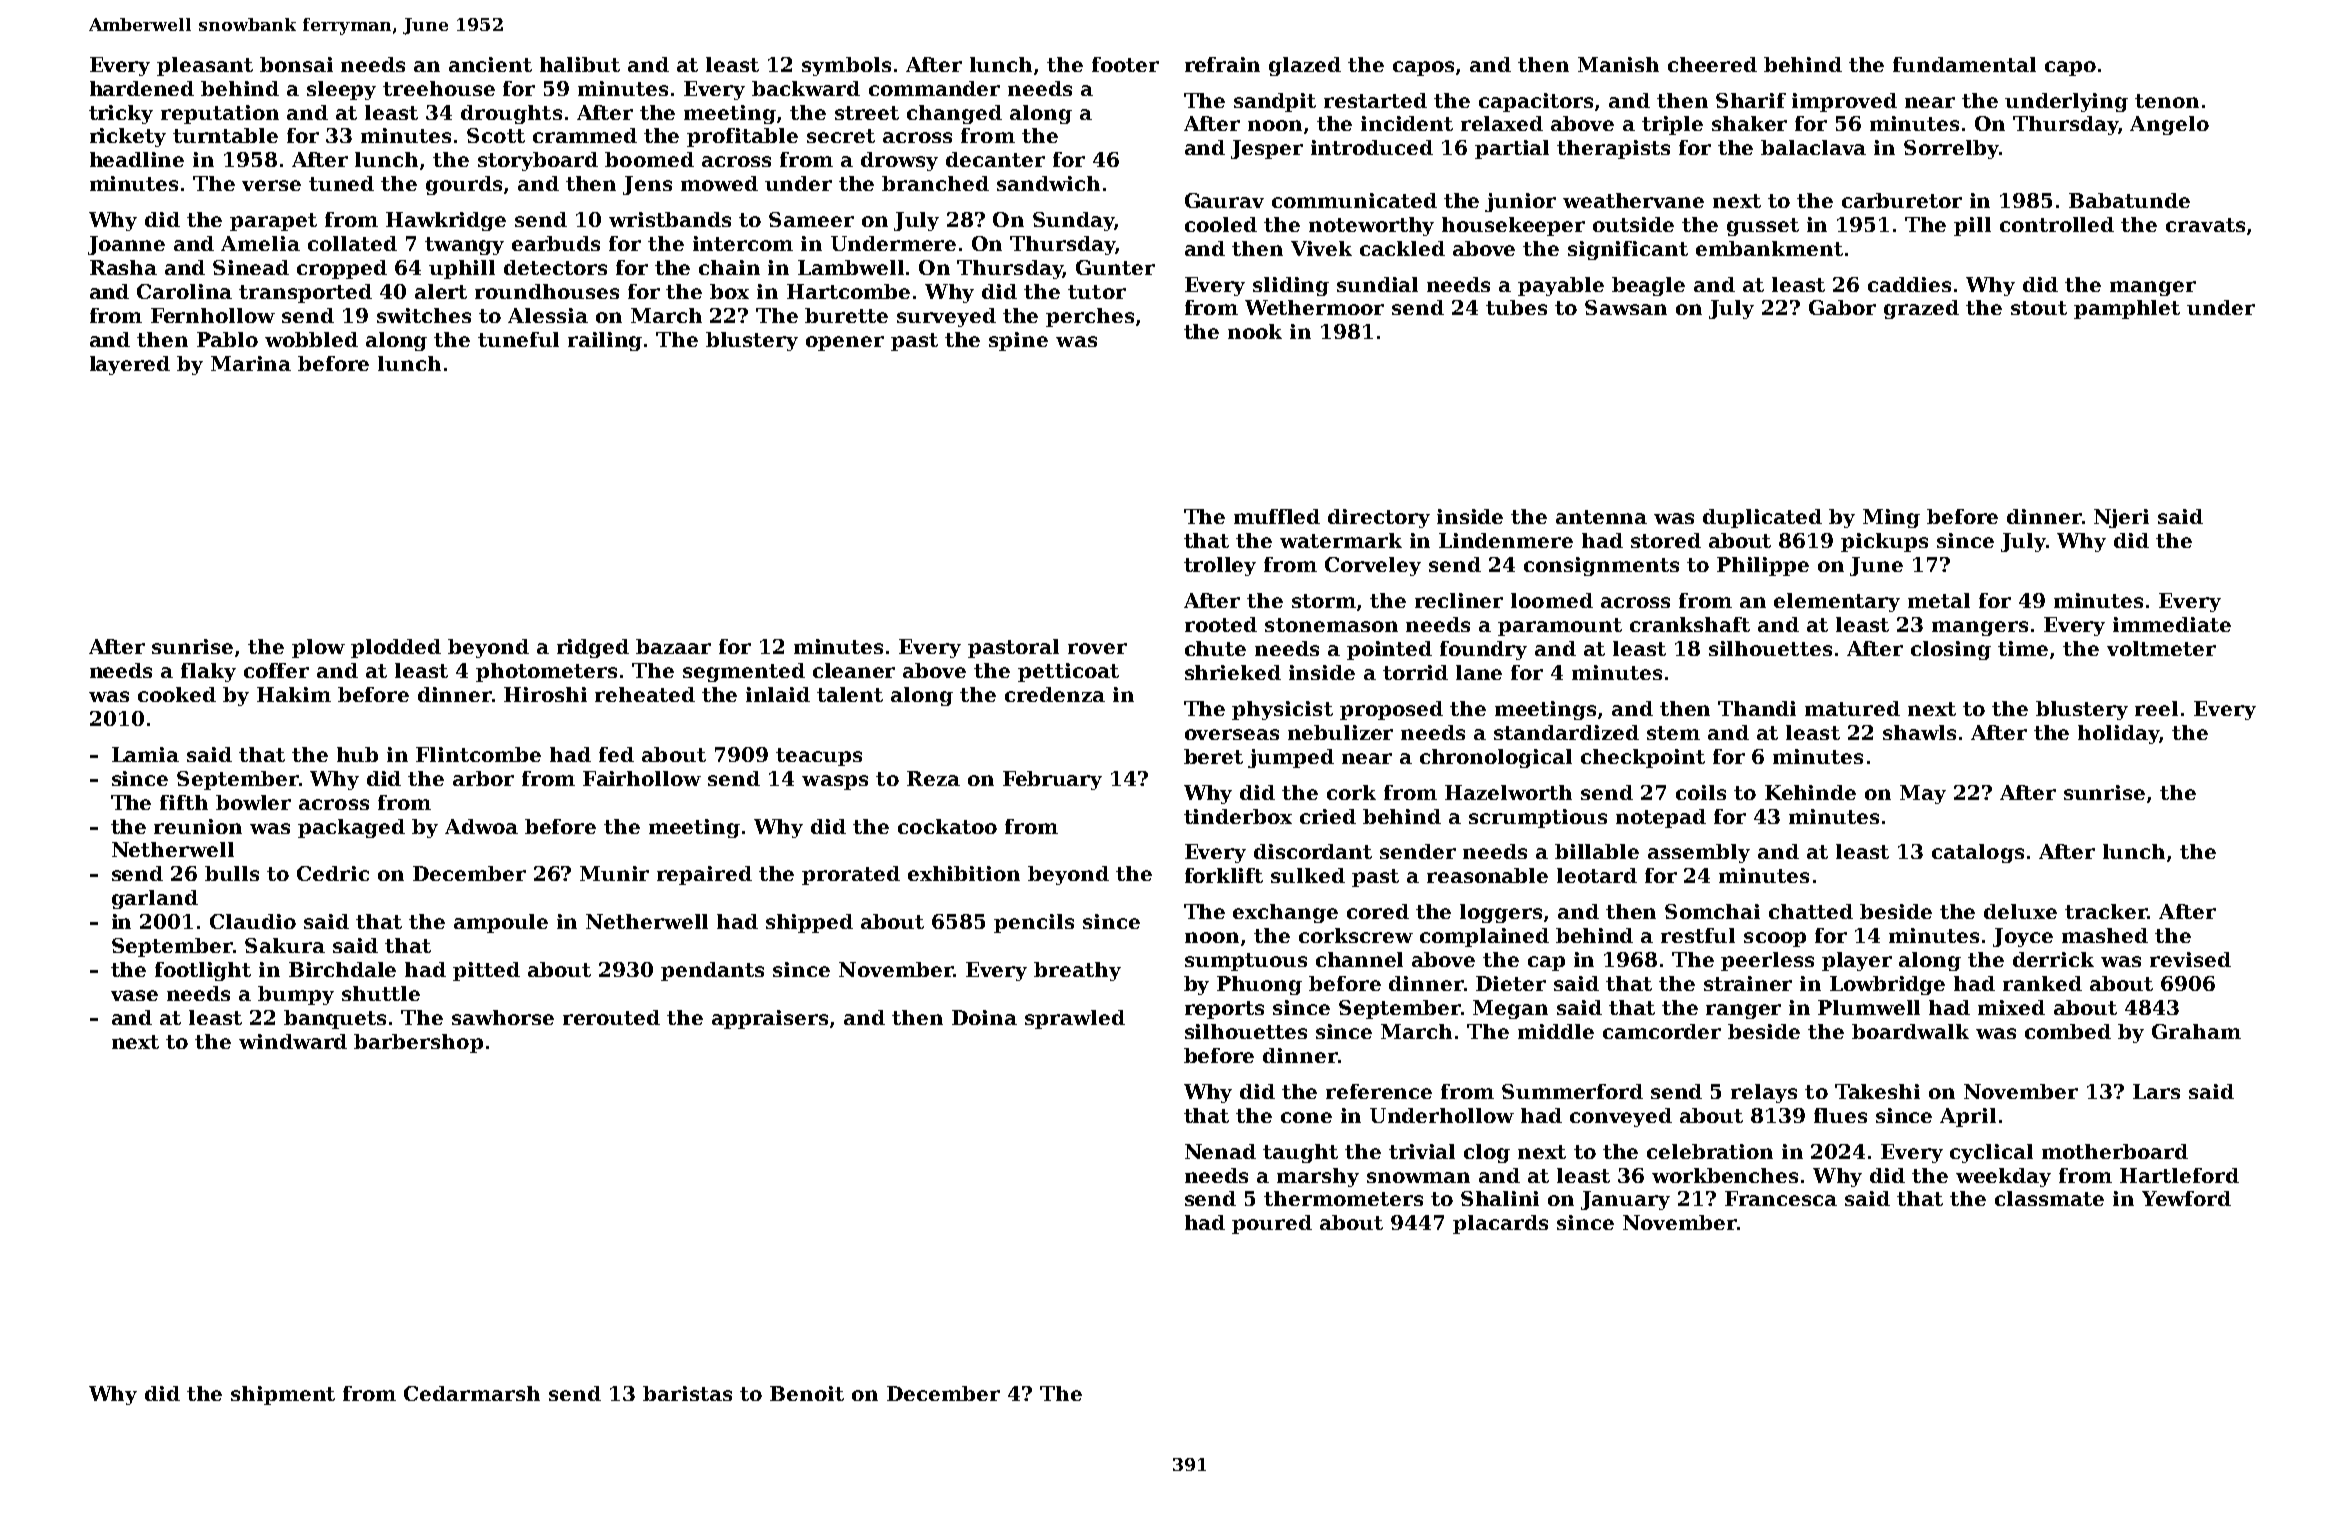 The image size is (2344, 1517). I want to click on bonsai, so click(296, 64).
